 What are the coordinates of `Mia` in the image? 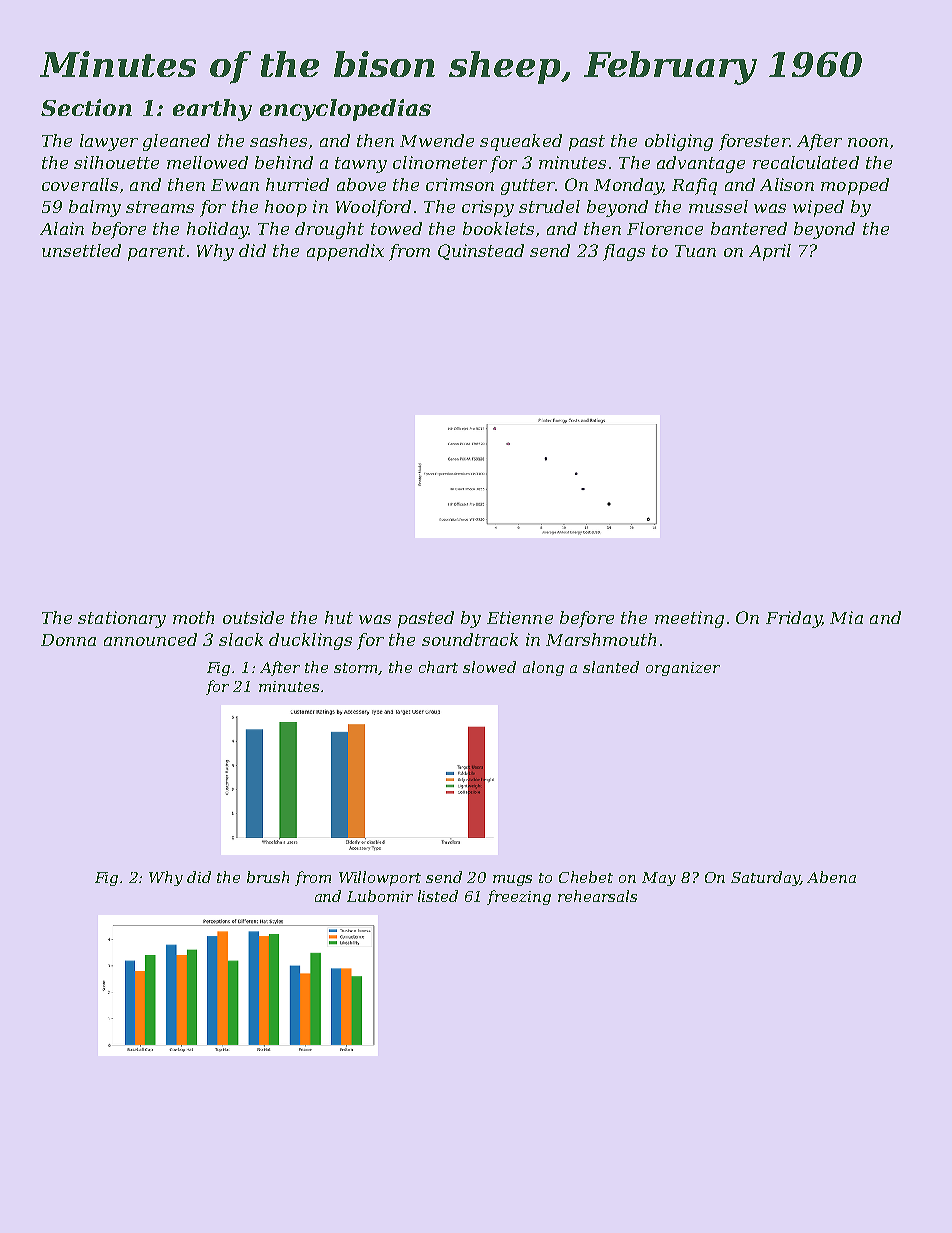 It's located at (846, 617).
